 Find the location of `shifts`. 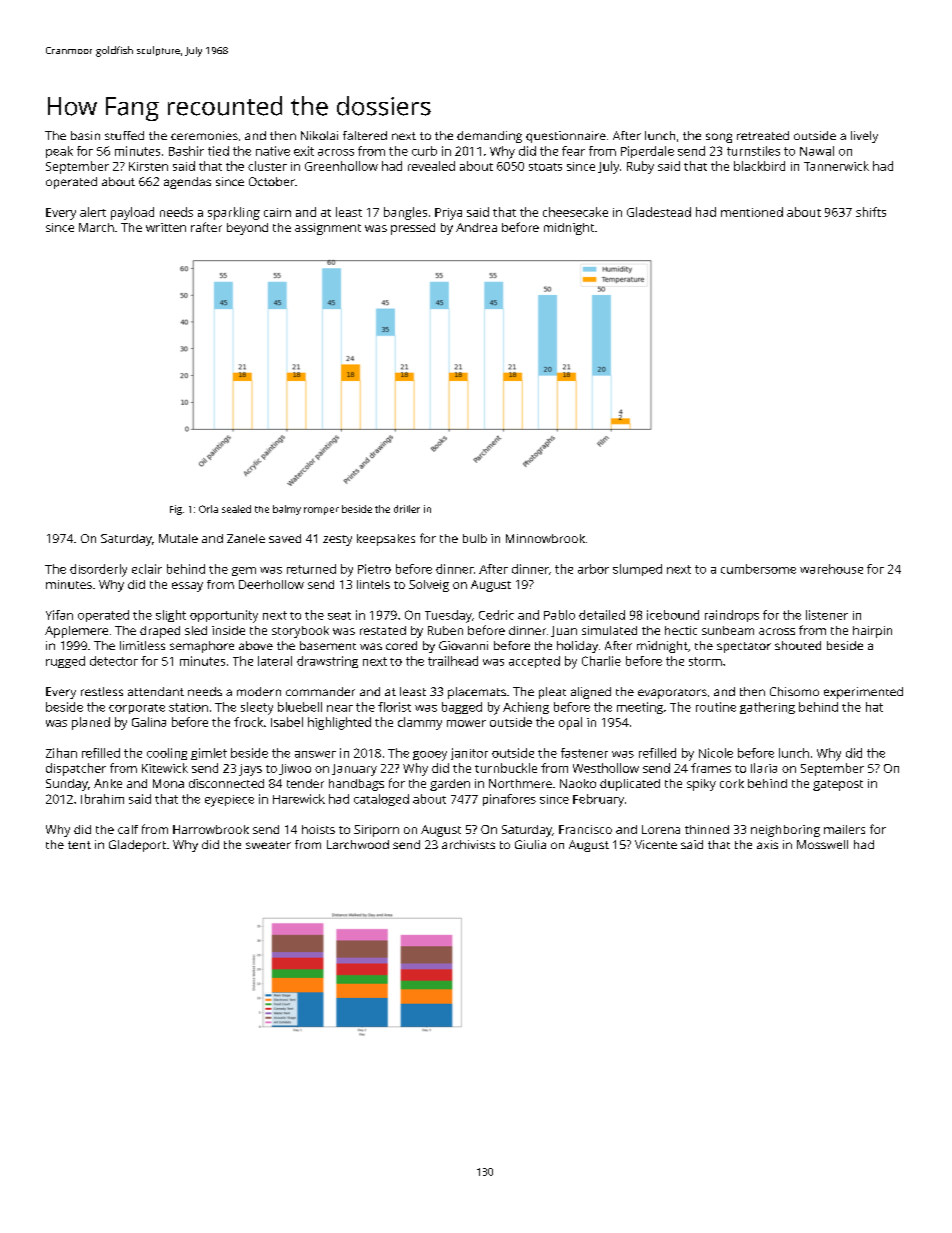

shifts is located at coordinates (871, 212).
